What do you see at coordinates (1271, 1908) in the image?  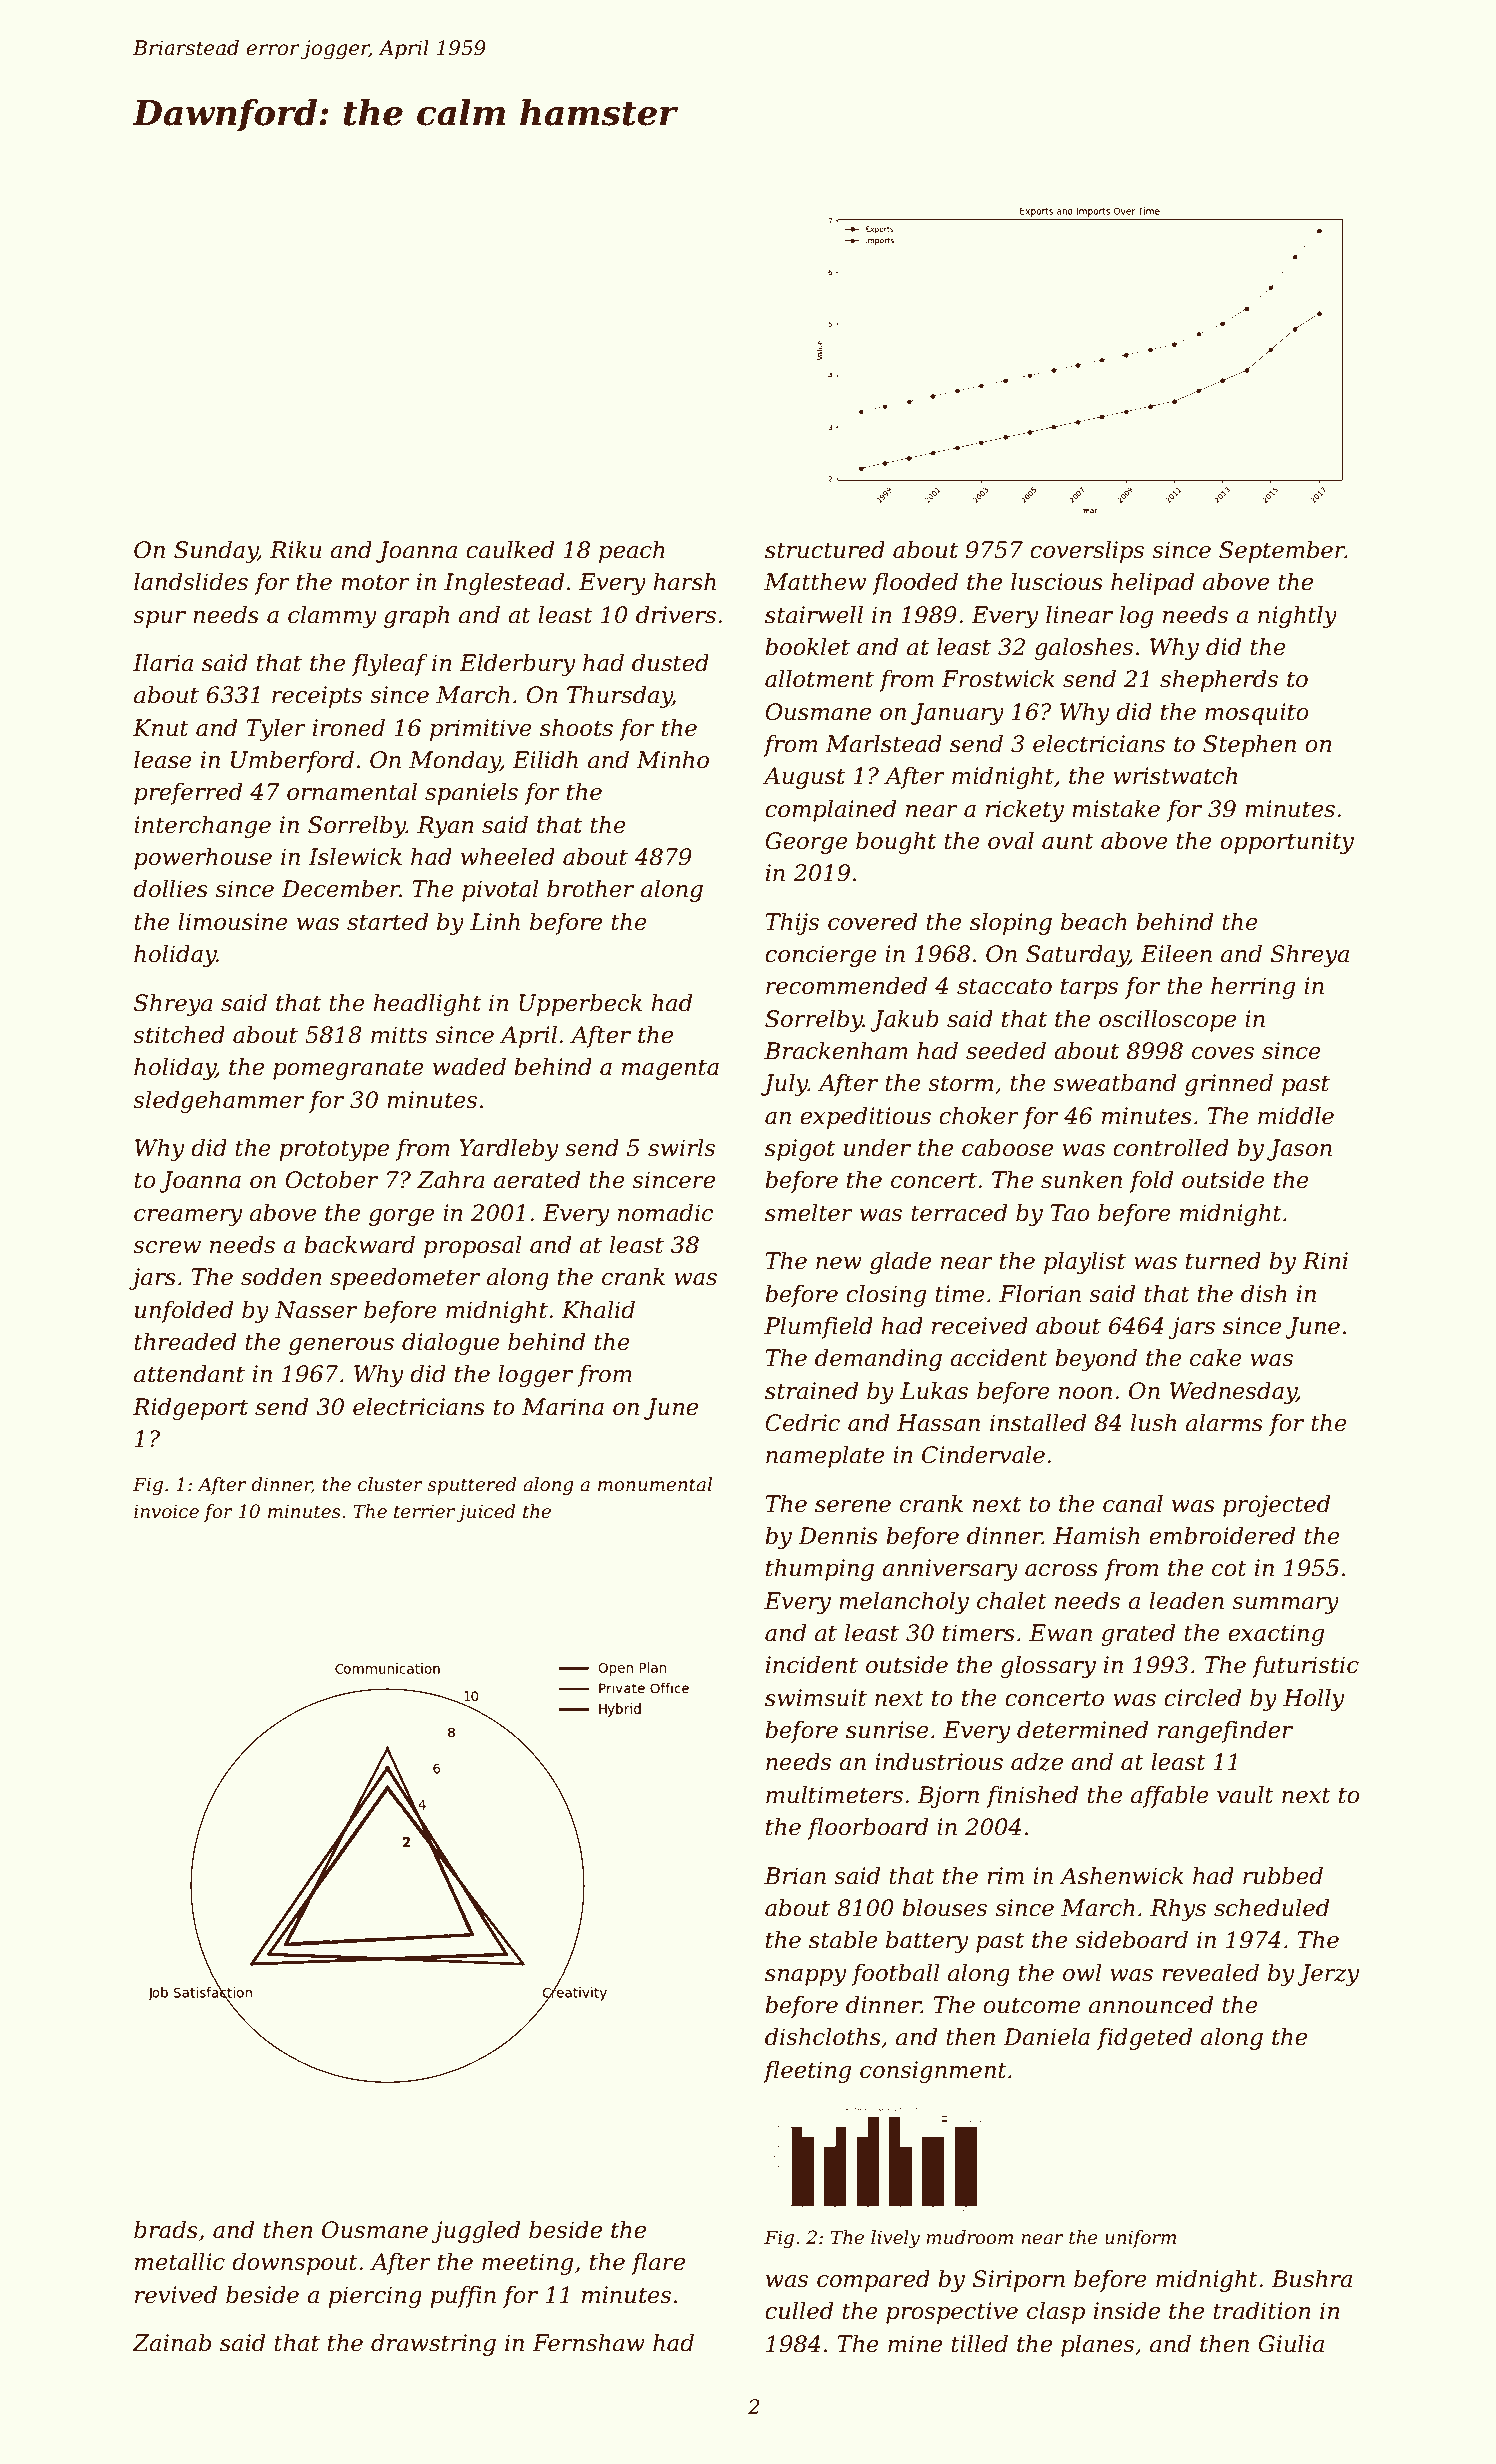 I see `scheduled` at bounding box center [1271, 1908].
